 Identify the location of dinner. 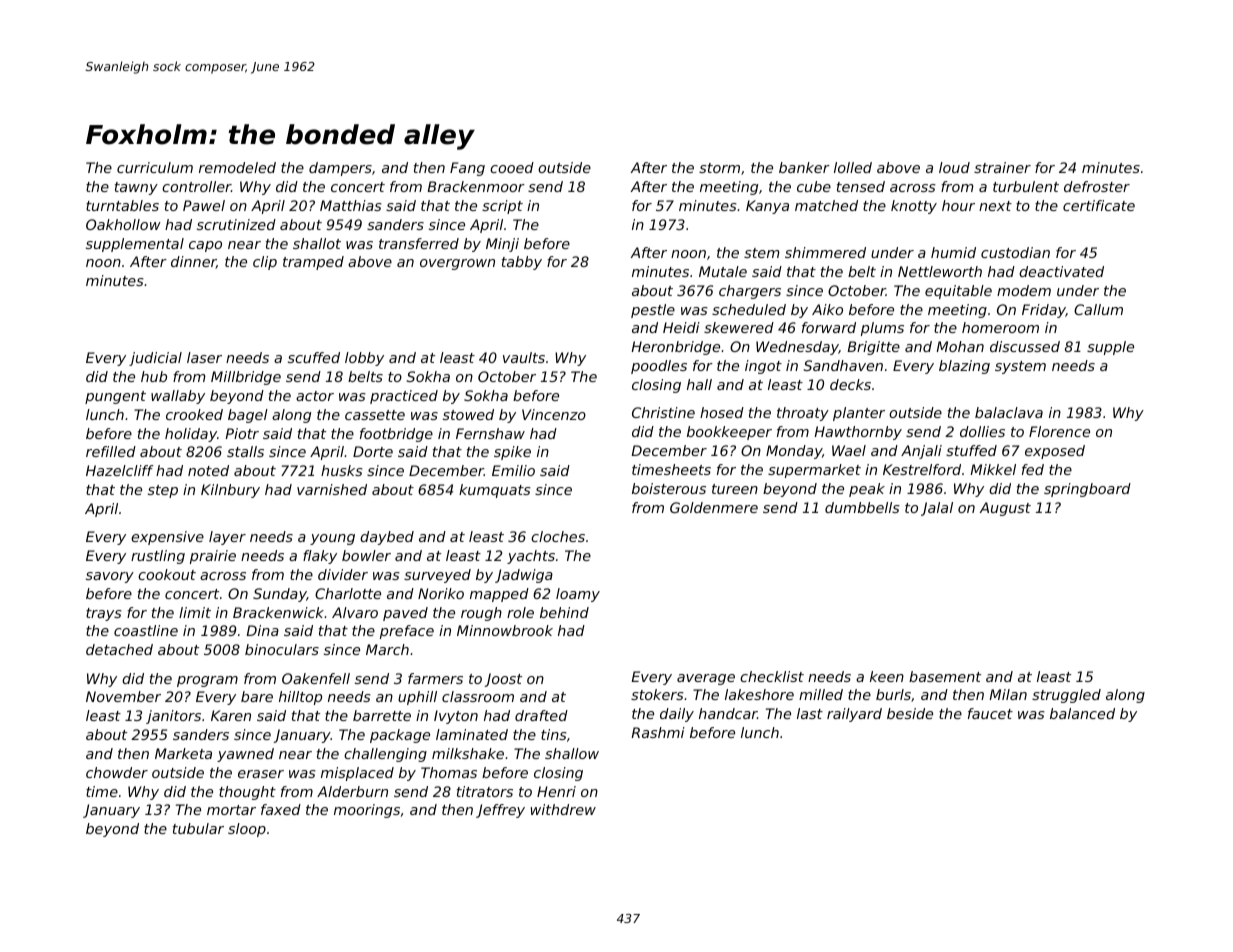
(193, 262).
